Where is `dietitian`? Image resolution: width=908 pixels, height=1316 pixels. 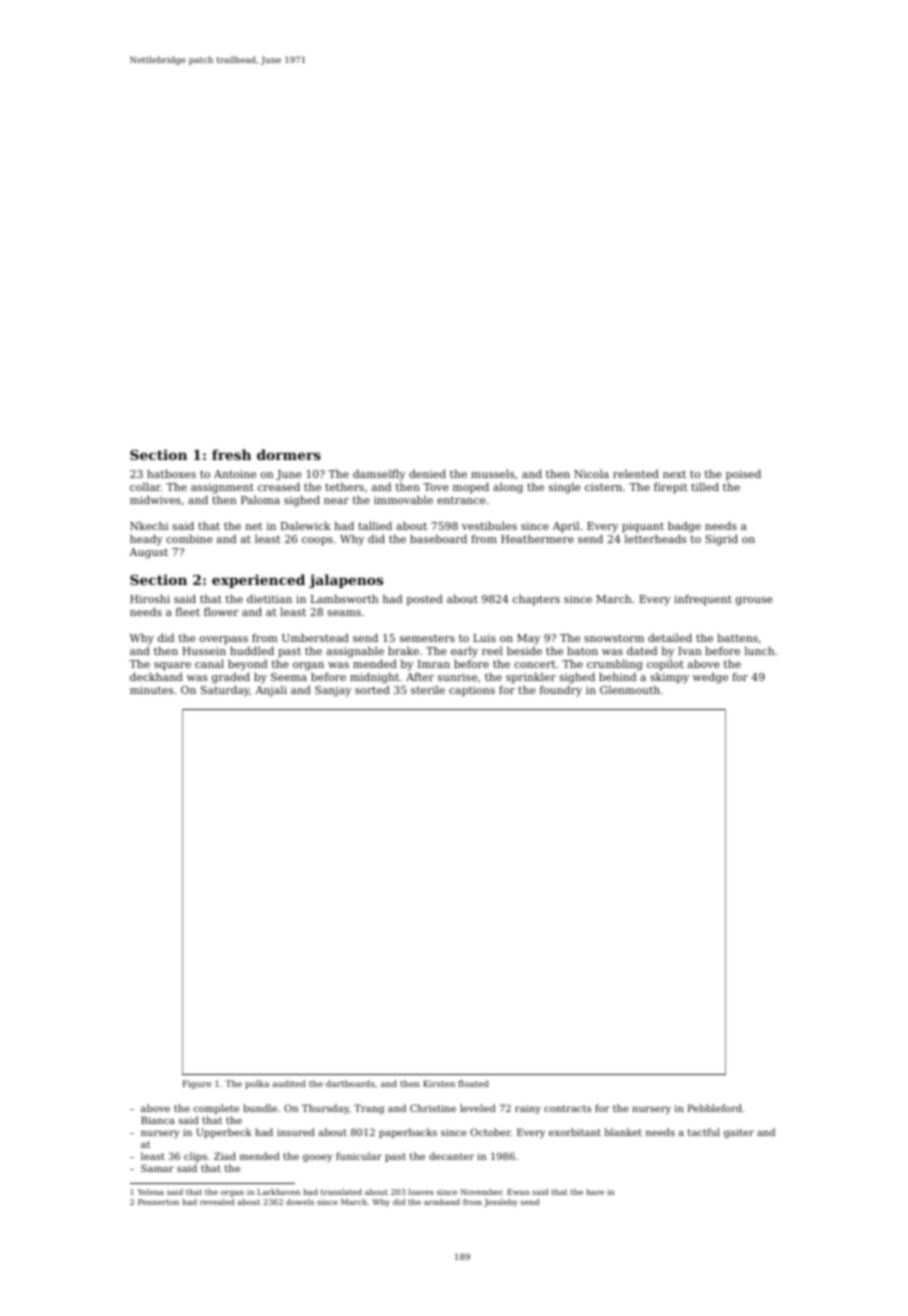 dietitian is located at coordinates (269, 598).
